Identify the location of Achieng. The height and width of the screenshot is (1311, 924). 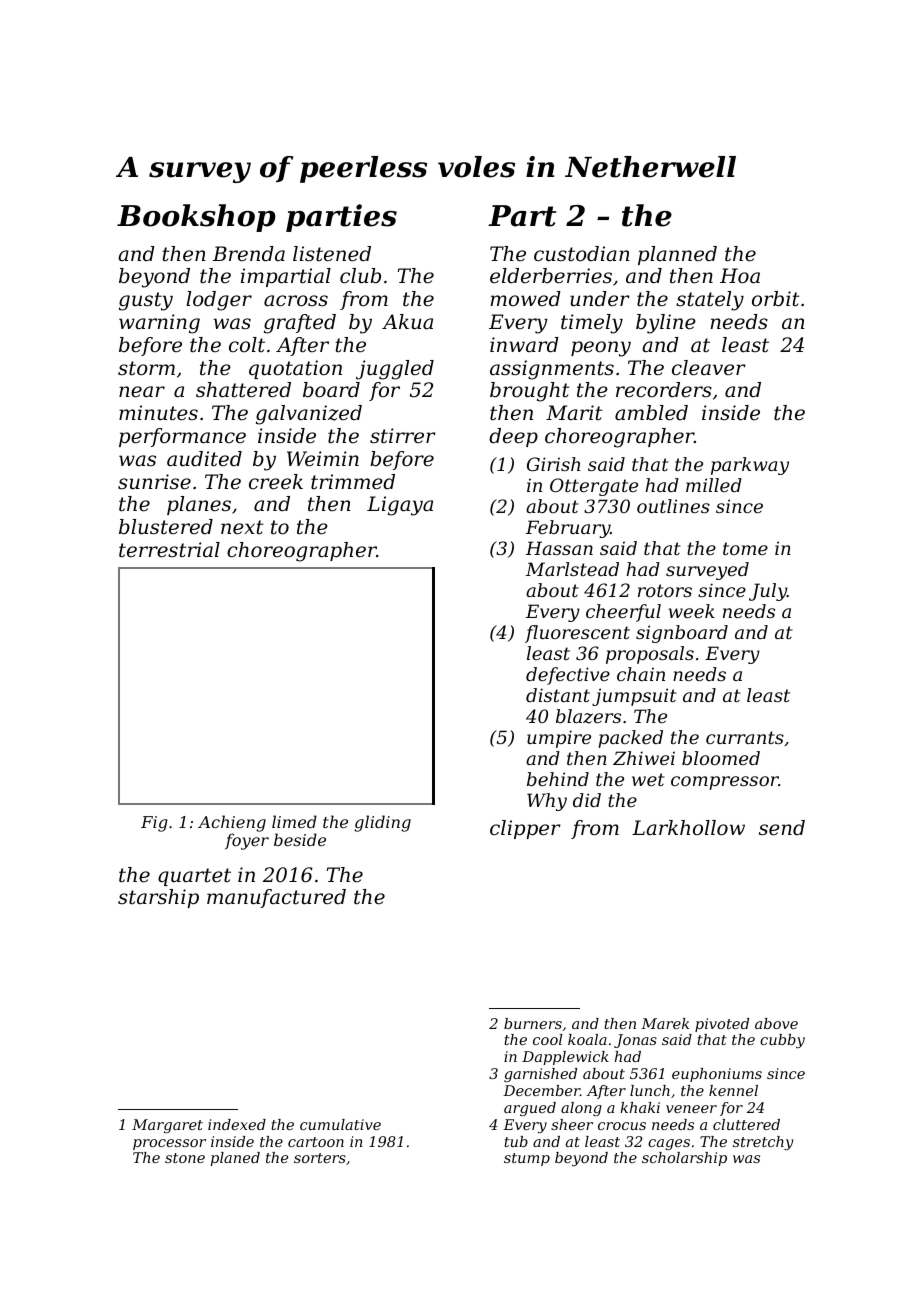
(232, 823).
